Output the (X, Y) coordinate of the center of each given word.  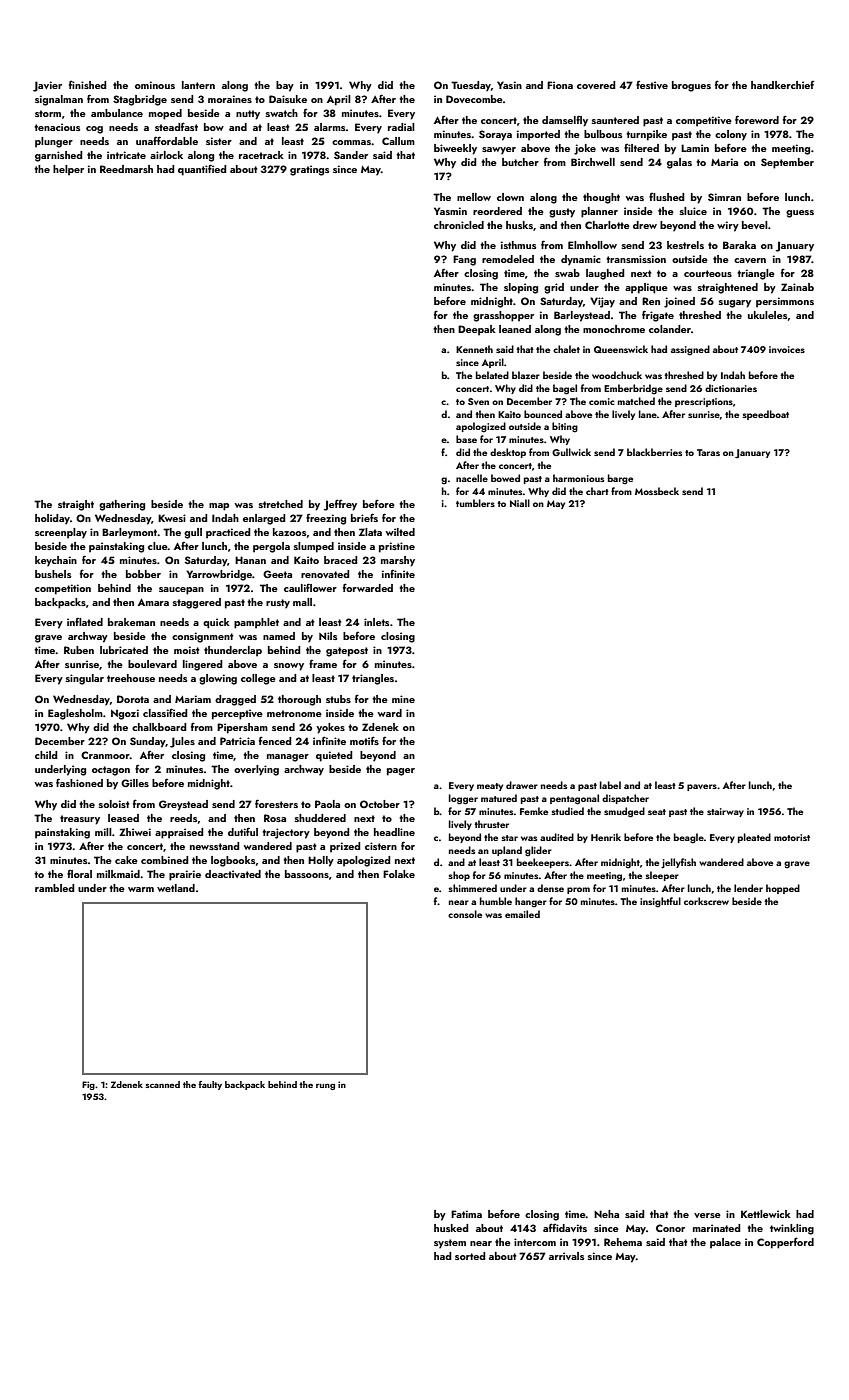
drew (645, 225)
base (466, 439)
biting (565, 427)
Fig (88, 1085)
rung (325, 1087)
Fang (464, 260)
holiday (52, 519)
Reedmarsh (126, 169)
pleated (754, 838)
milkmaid (118, 874)
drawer (522, 785)
